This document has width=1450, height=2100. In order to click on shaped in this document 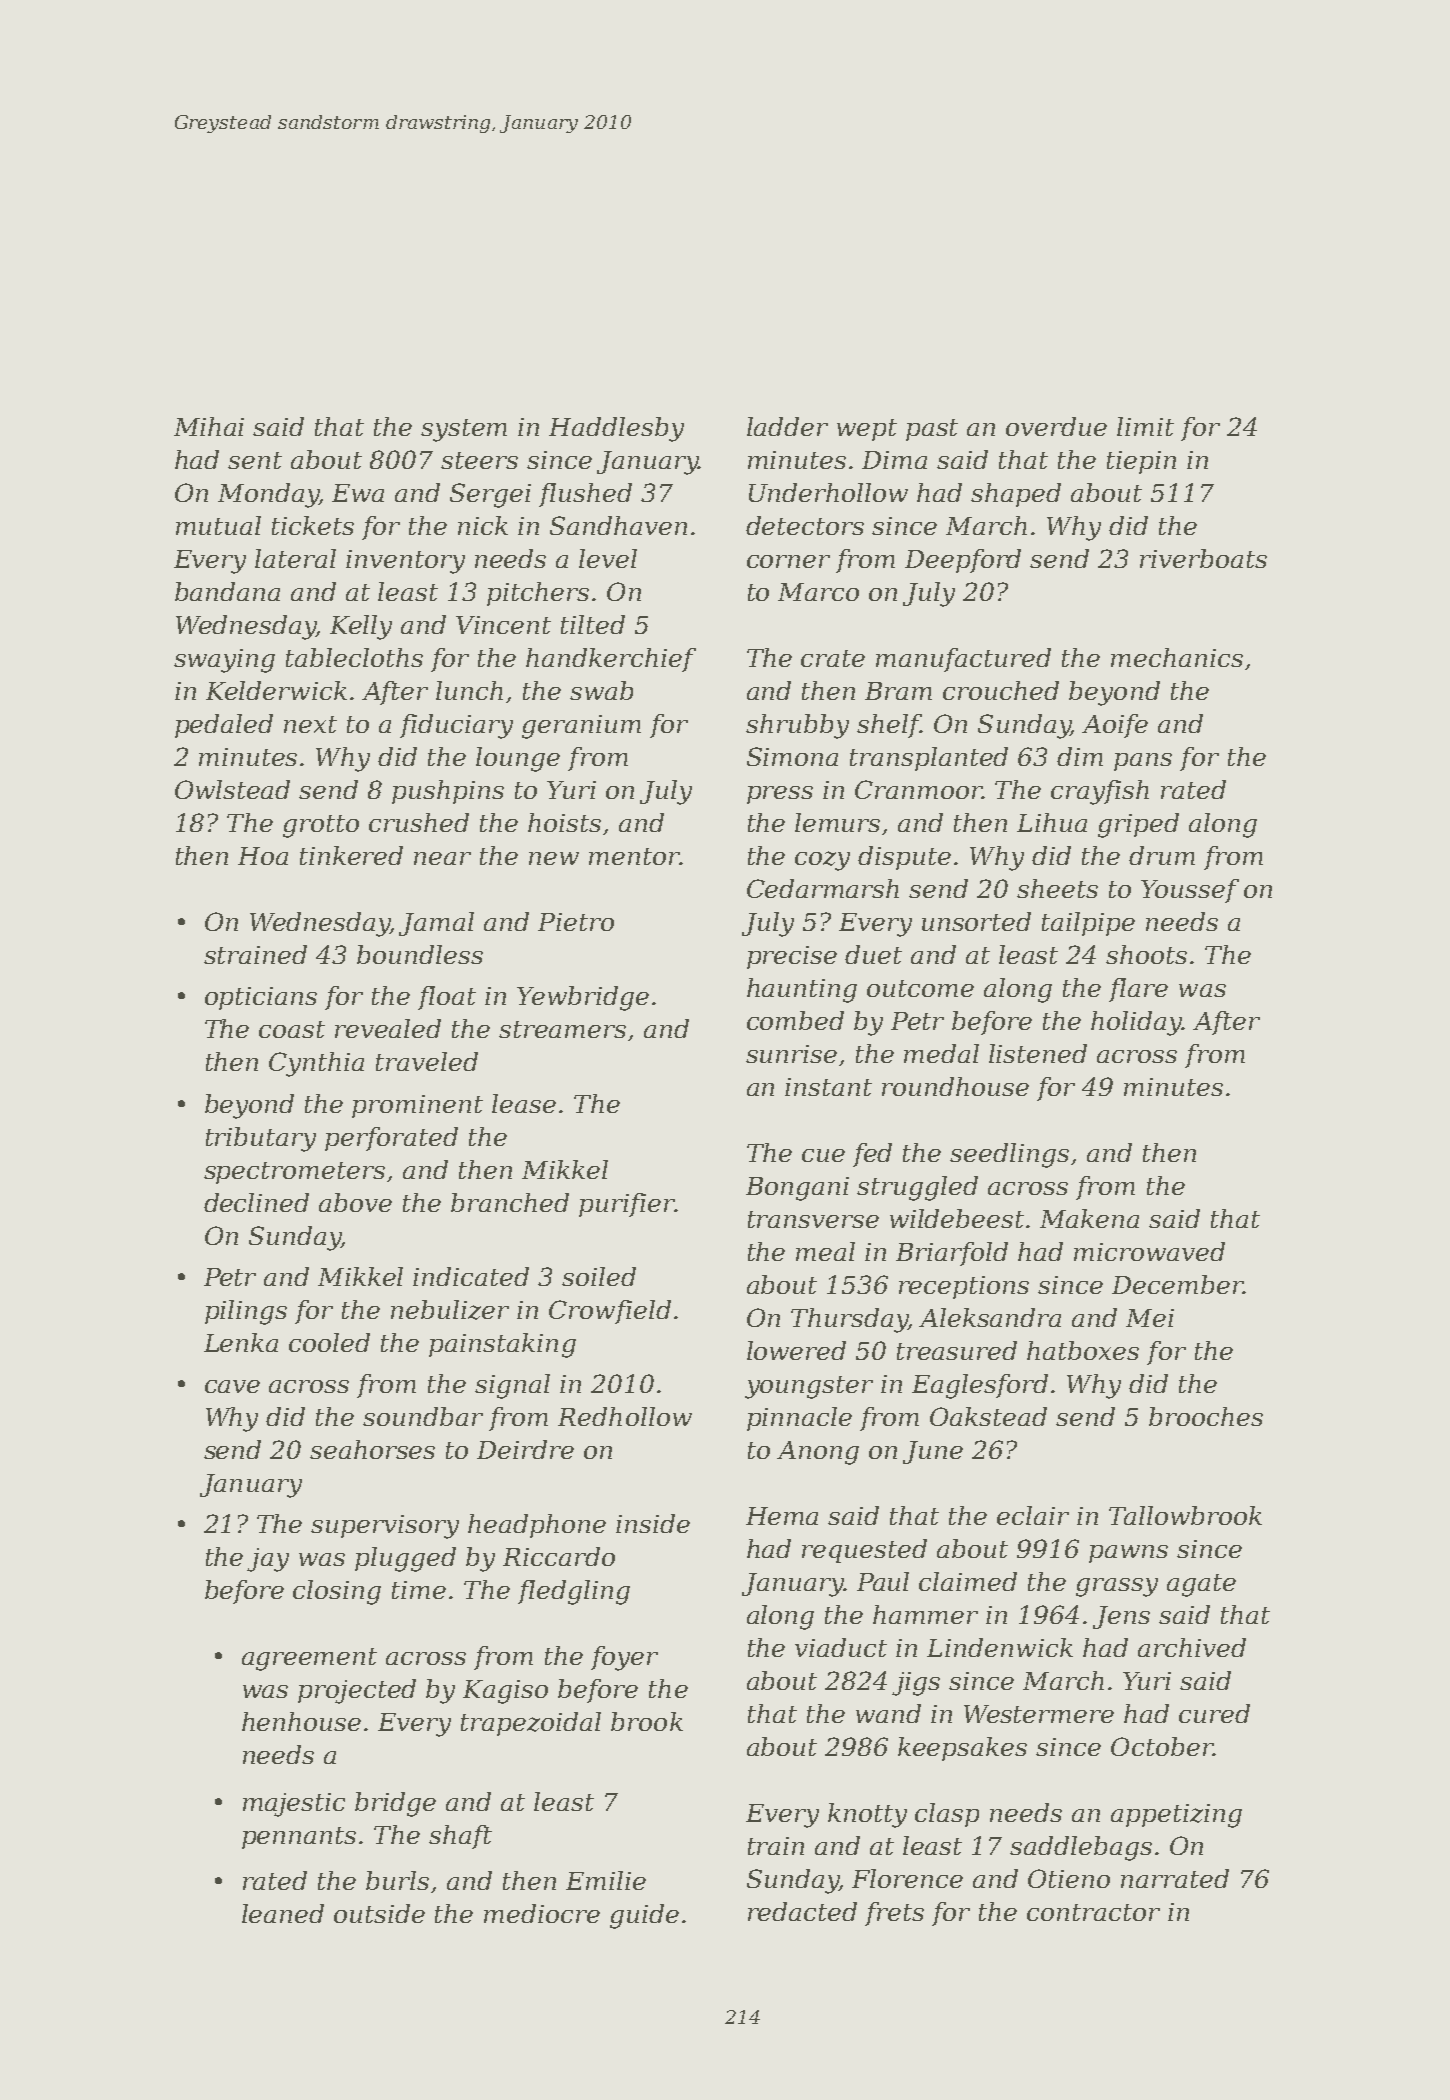, I will do `click(1016, 495)`.
